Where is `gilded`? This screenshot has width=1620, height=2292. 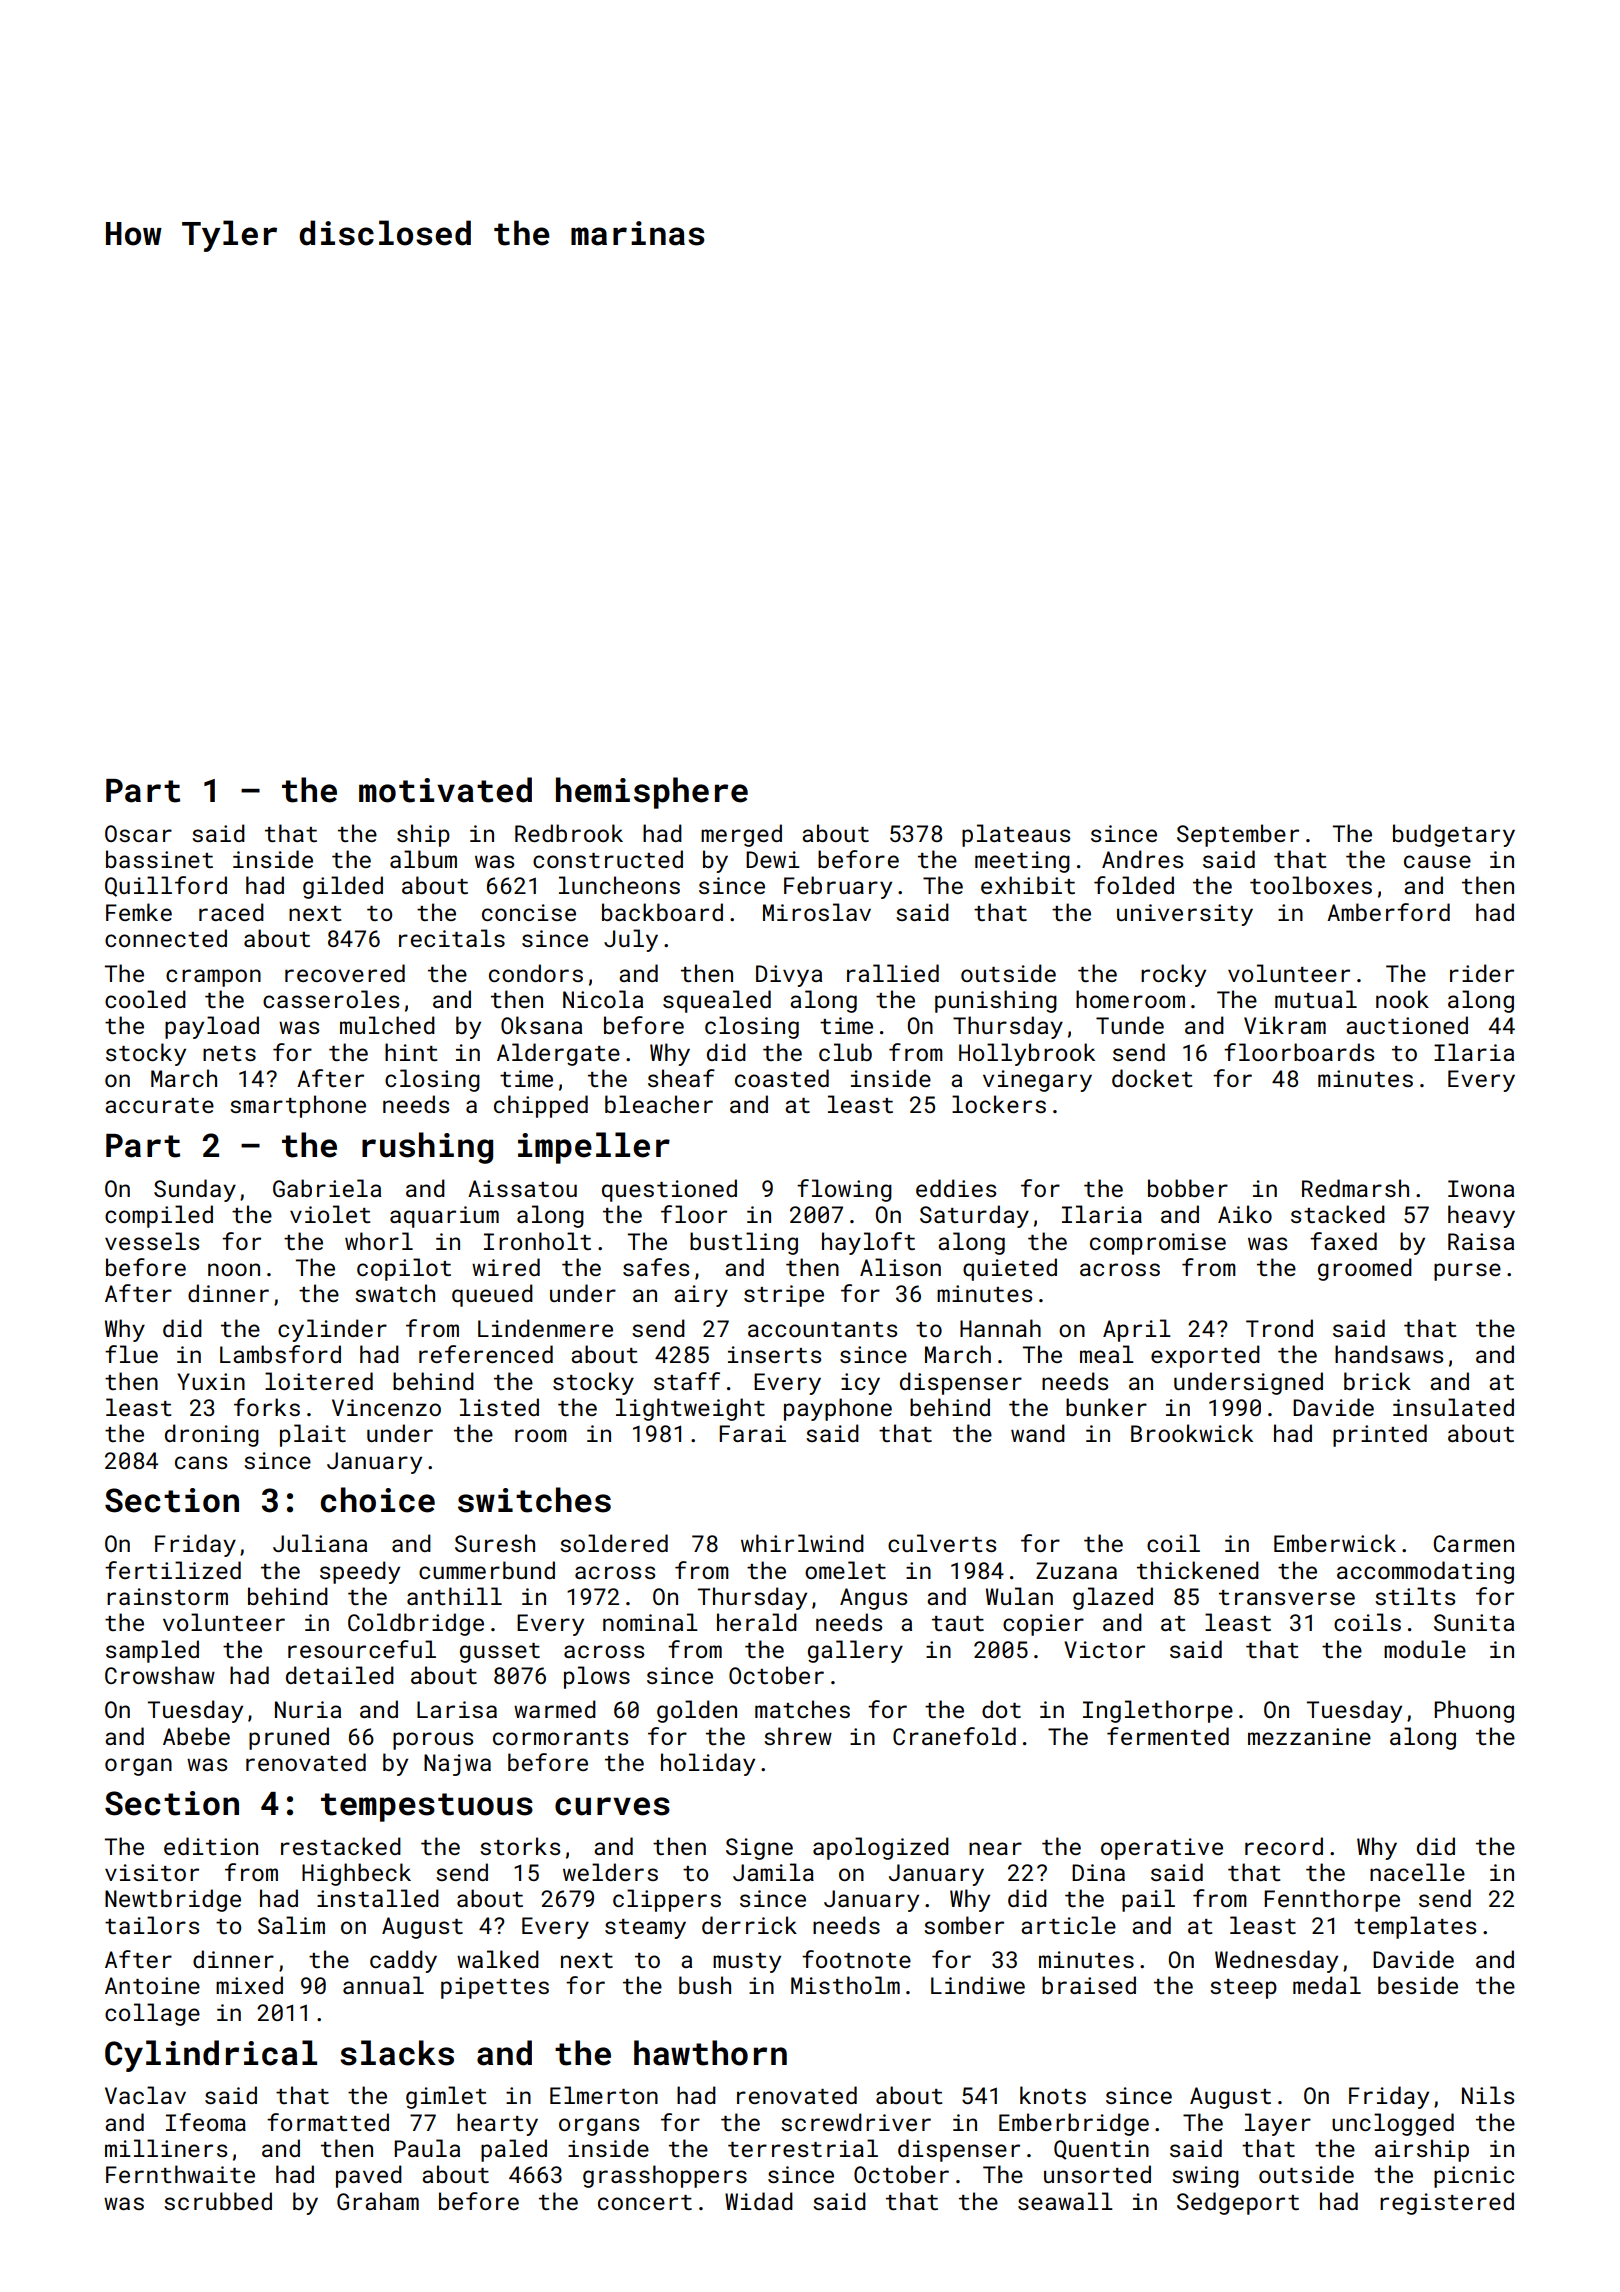
gilded is located at coordinates (343, 887).
